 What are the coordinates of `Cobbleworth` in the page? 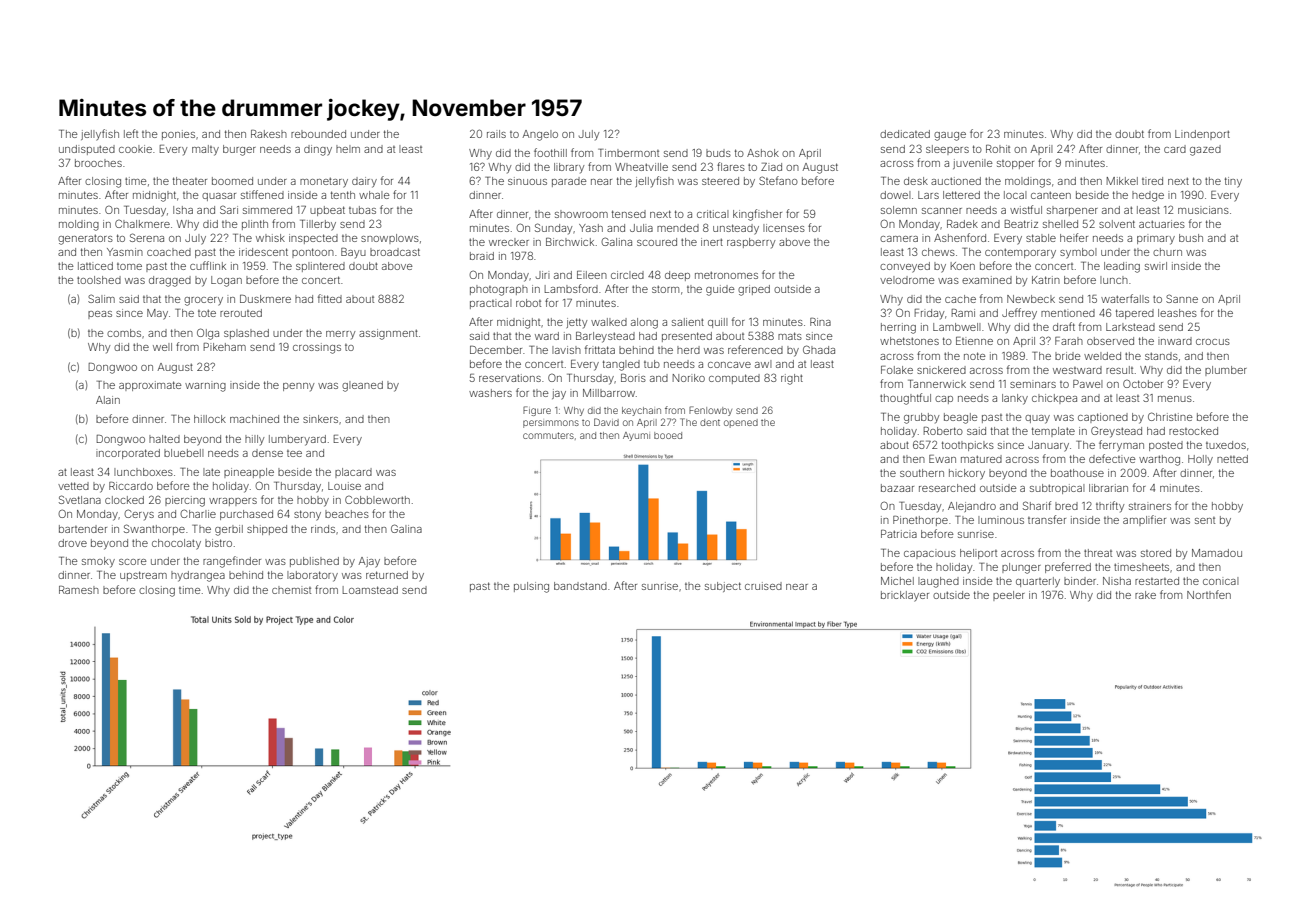 It's located at (377, 499).
